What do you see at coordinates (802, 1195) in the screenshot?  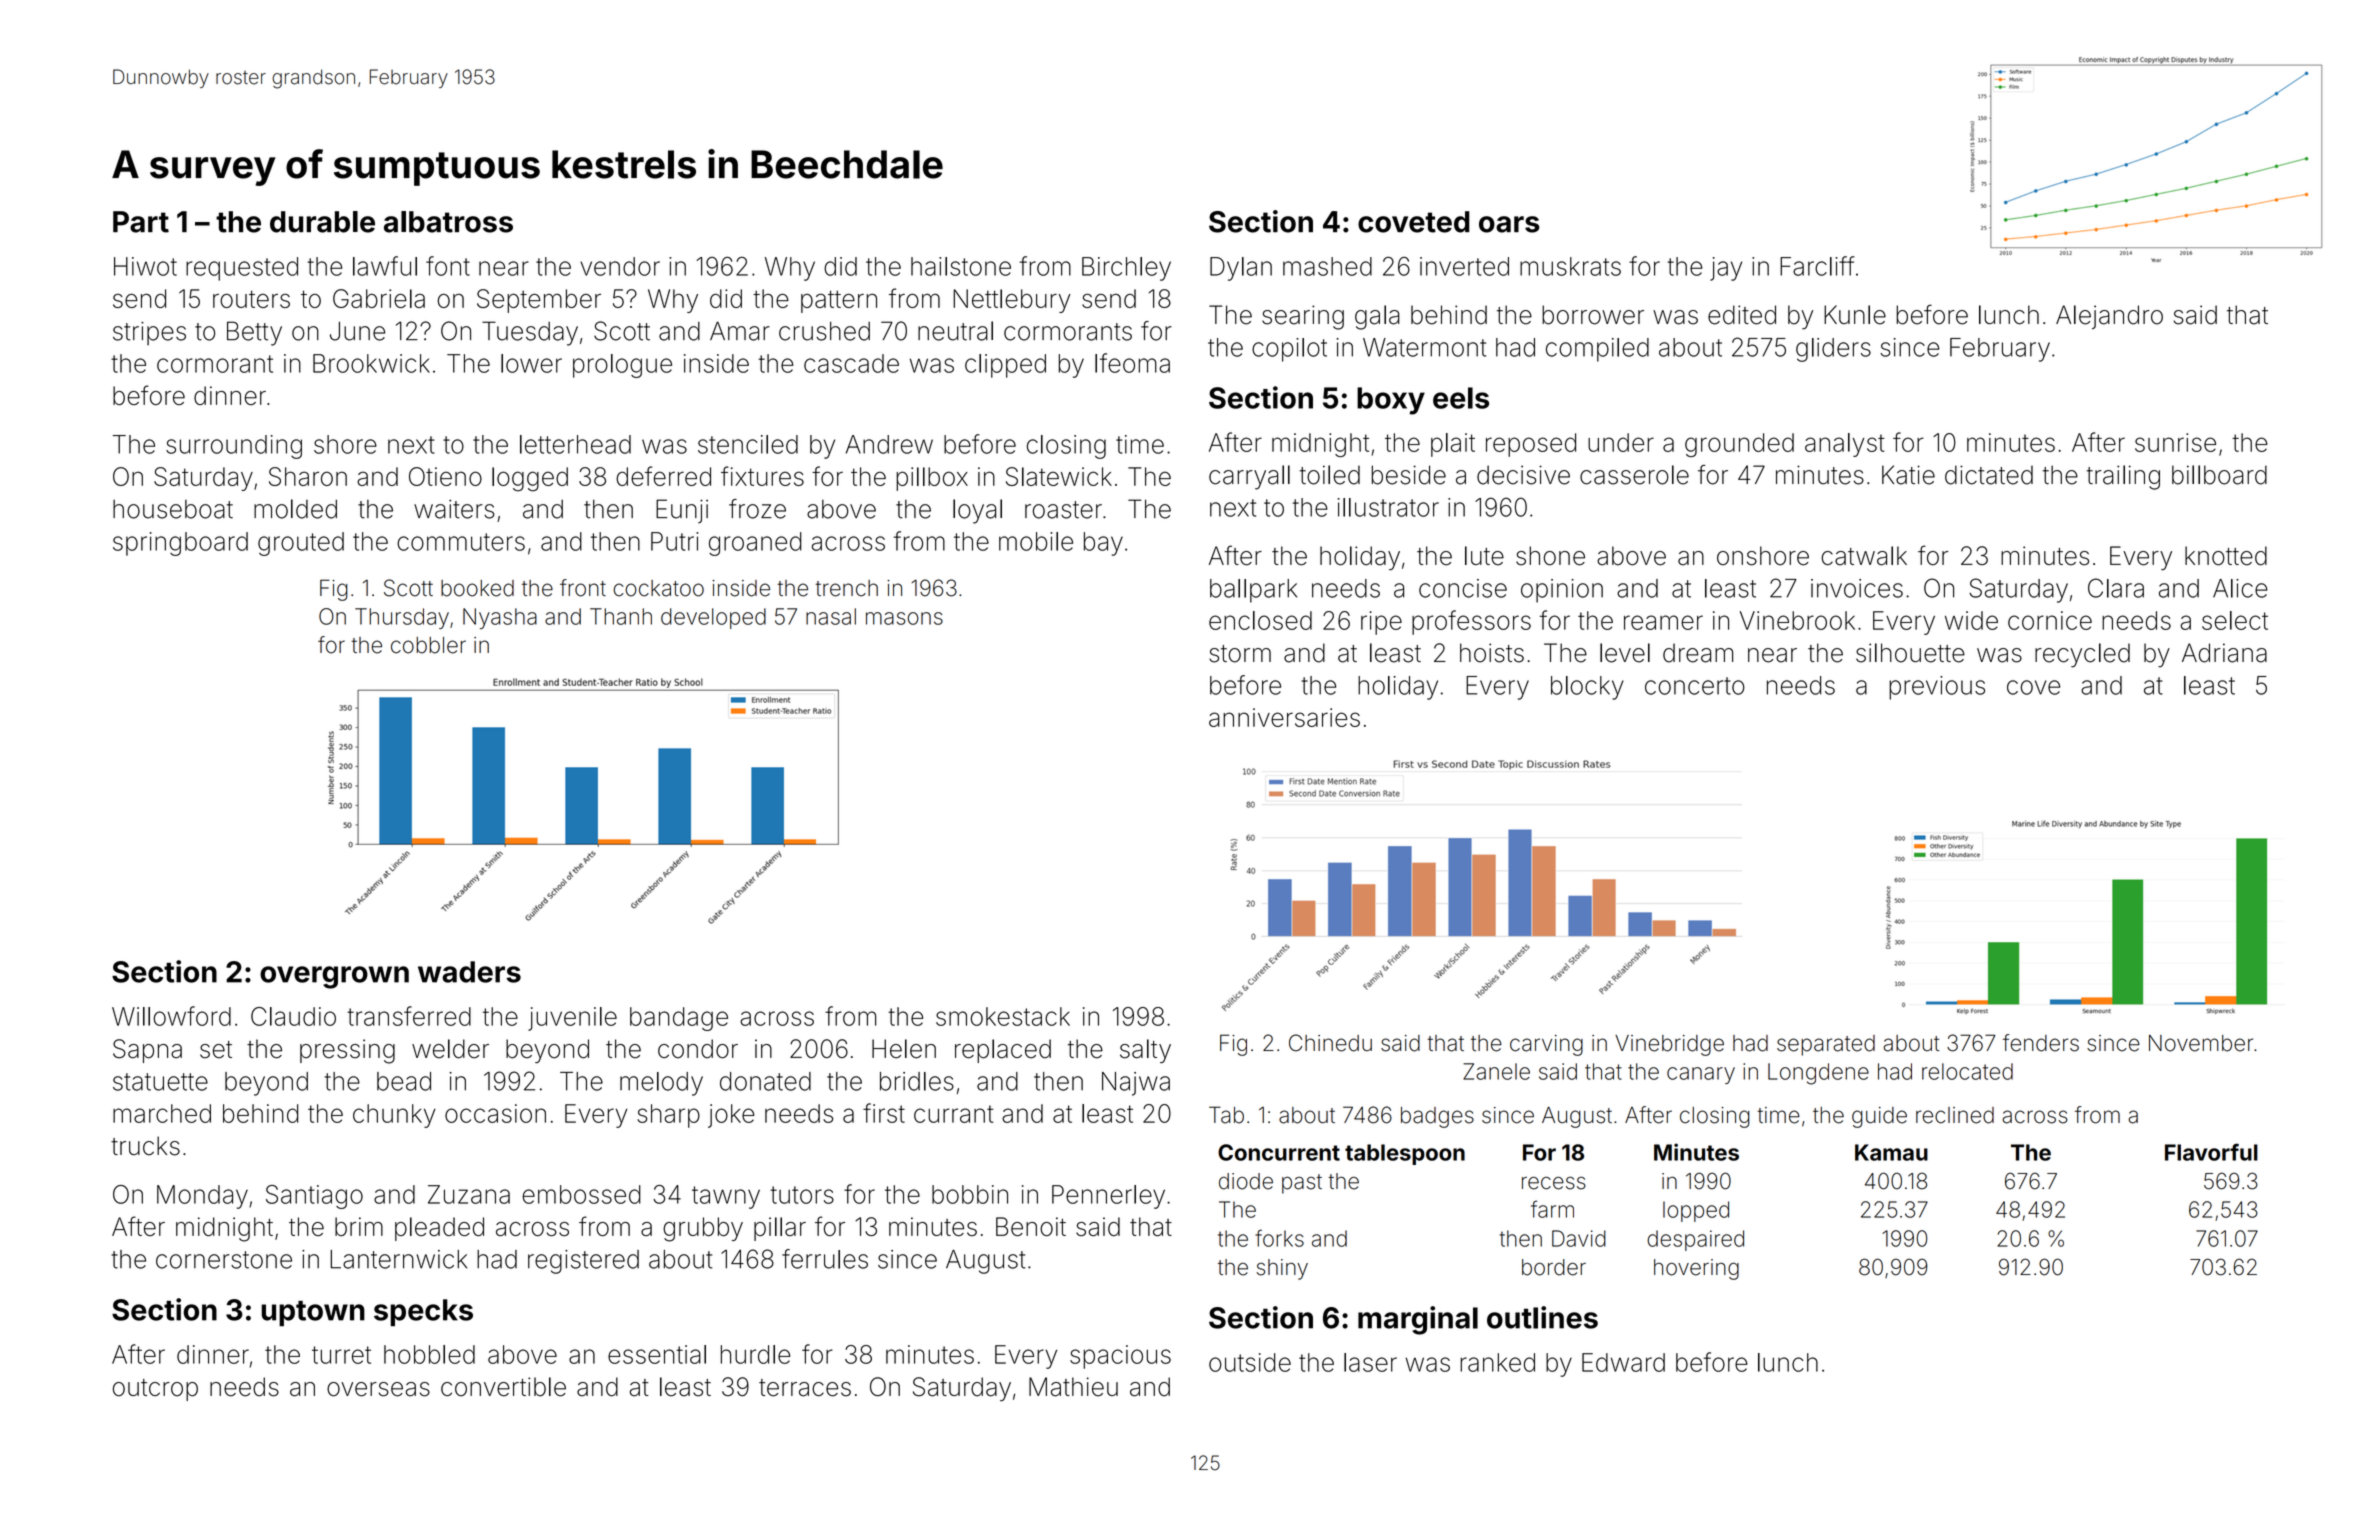 I see `tutors` at bounding box center [802, 1195].
